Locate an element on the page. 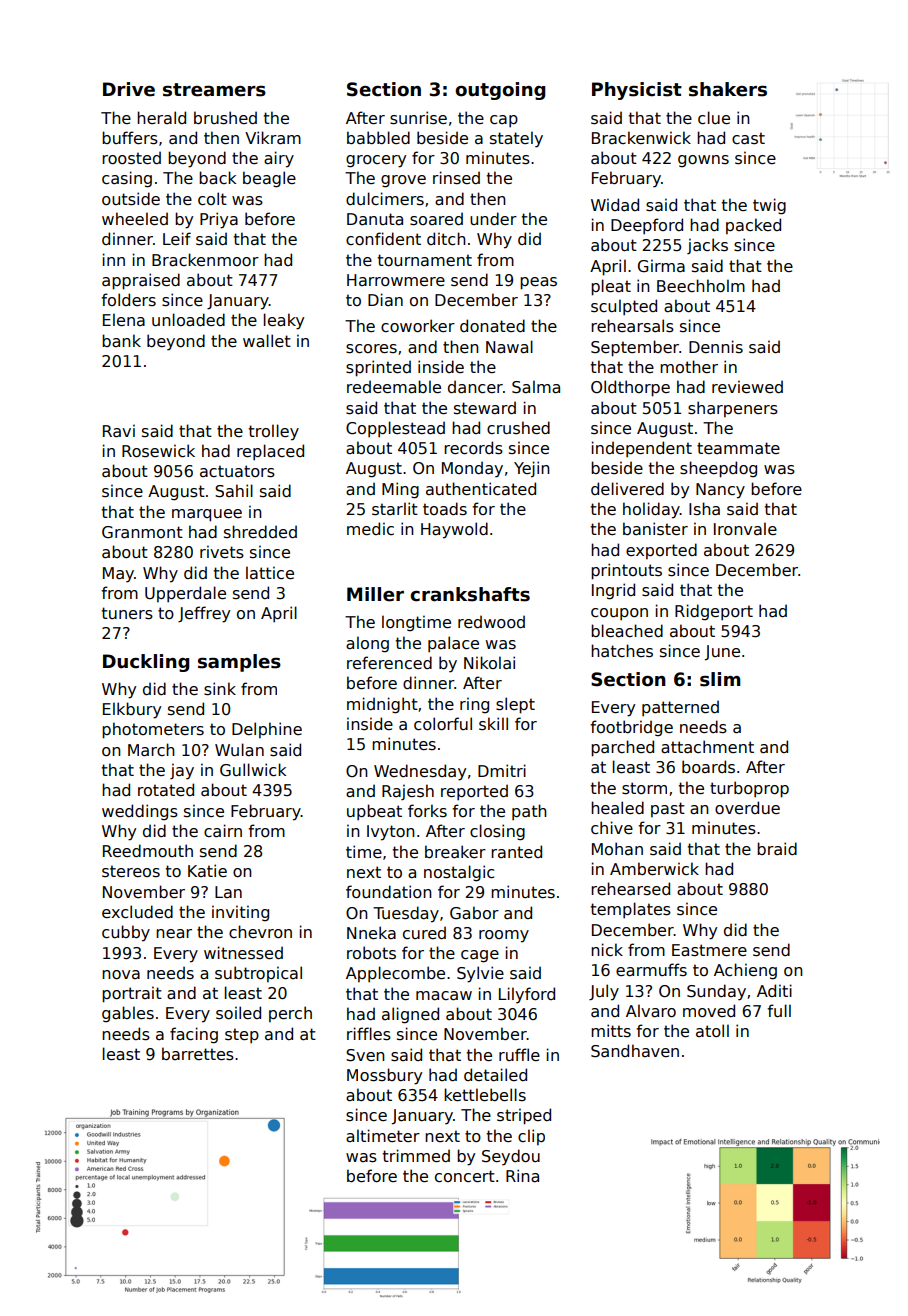  boards is located at coordinates (708, 767).
